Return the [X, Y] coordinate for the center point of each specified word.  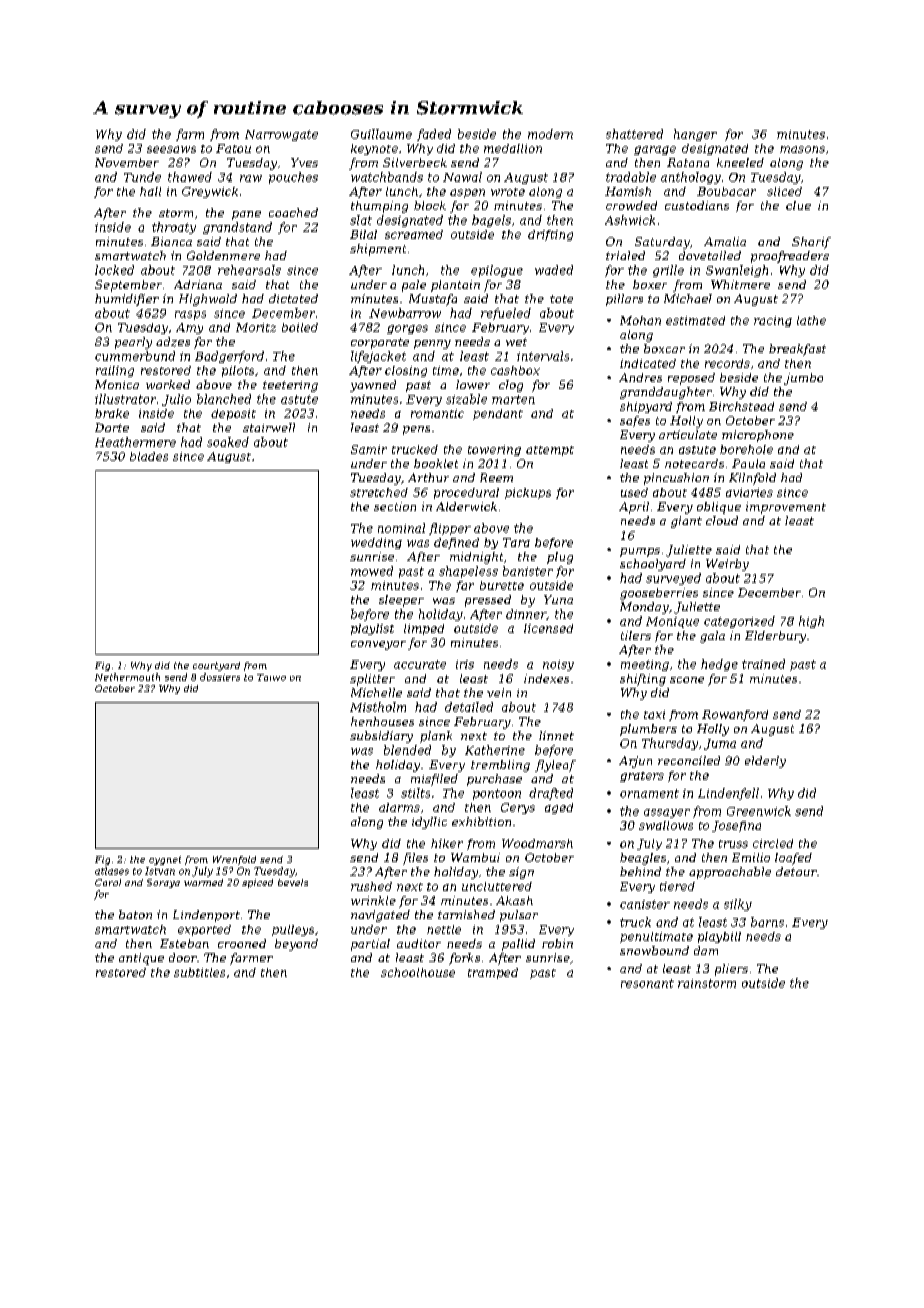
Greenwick [759, 811]
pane [246, 215]
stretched [379, 492]
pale [414, 286]
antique [141, 959]
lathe [811, 320]
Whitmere [740, 284]
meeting [645, 665]
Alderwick [466, 506]
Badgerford [229, 357]
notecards [694, 463]
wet [516, 342]
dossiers [220, 677]
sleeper [401, 601]
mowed [372, 571]
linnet [556, 735]
